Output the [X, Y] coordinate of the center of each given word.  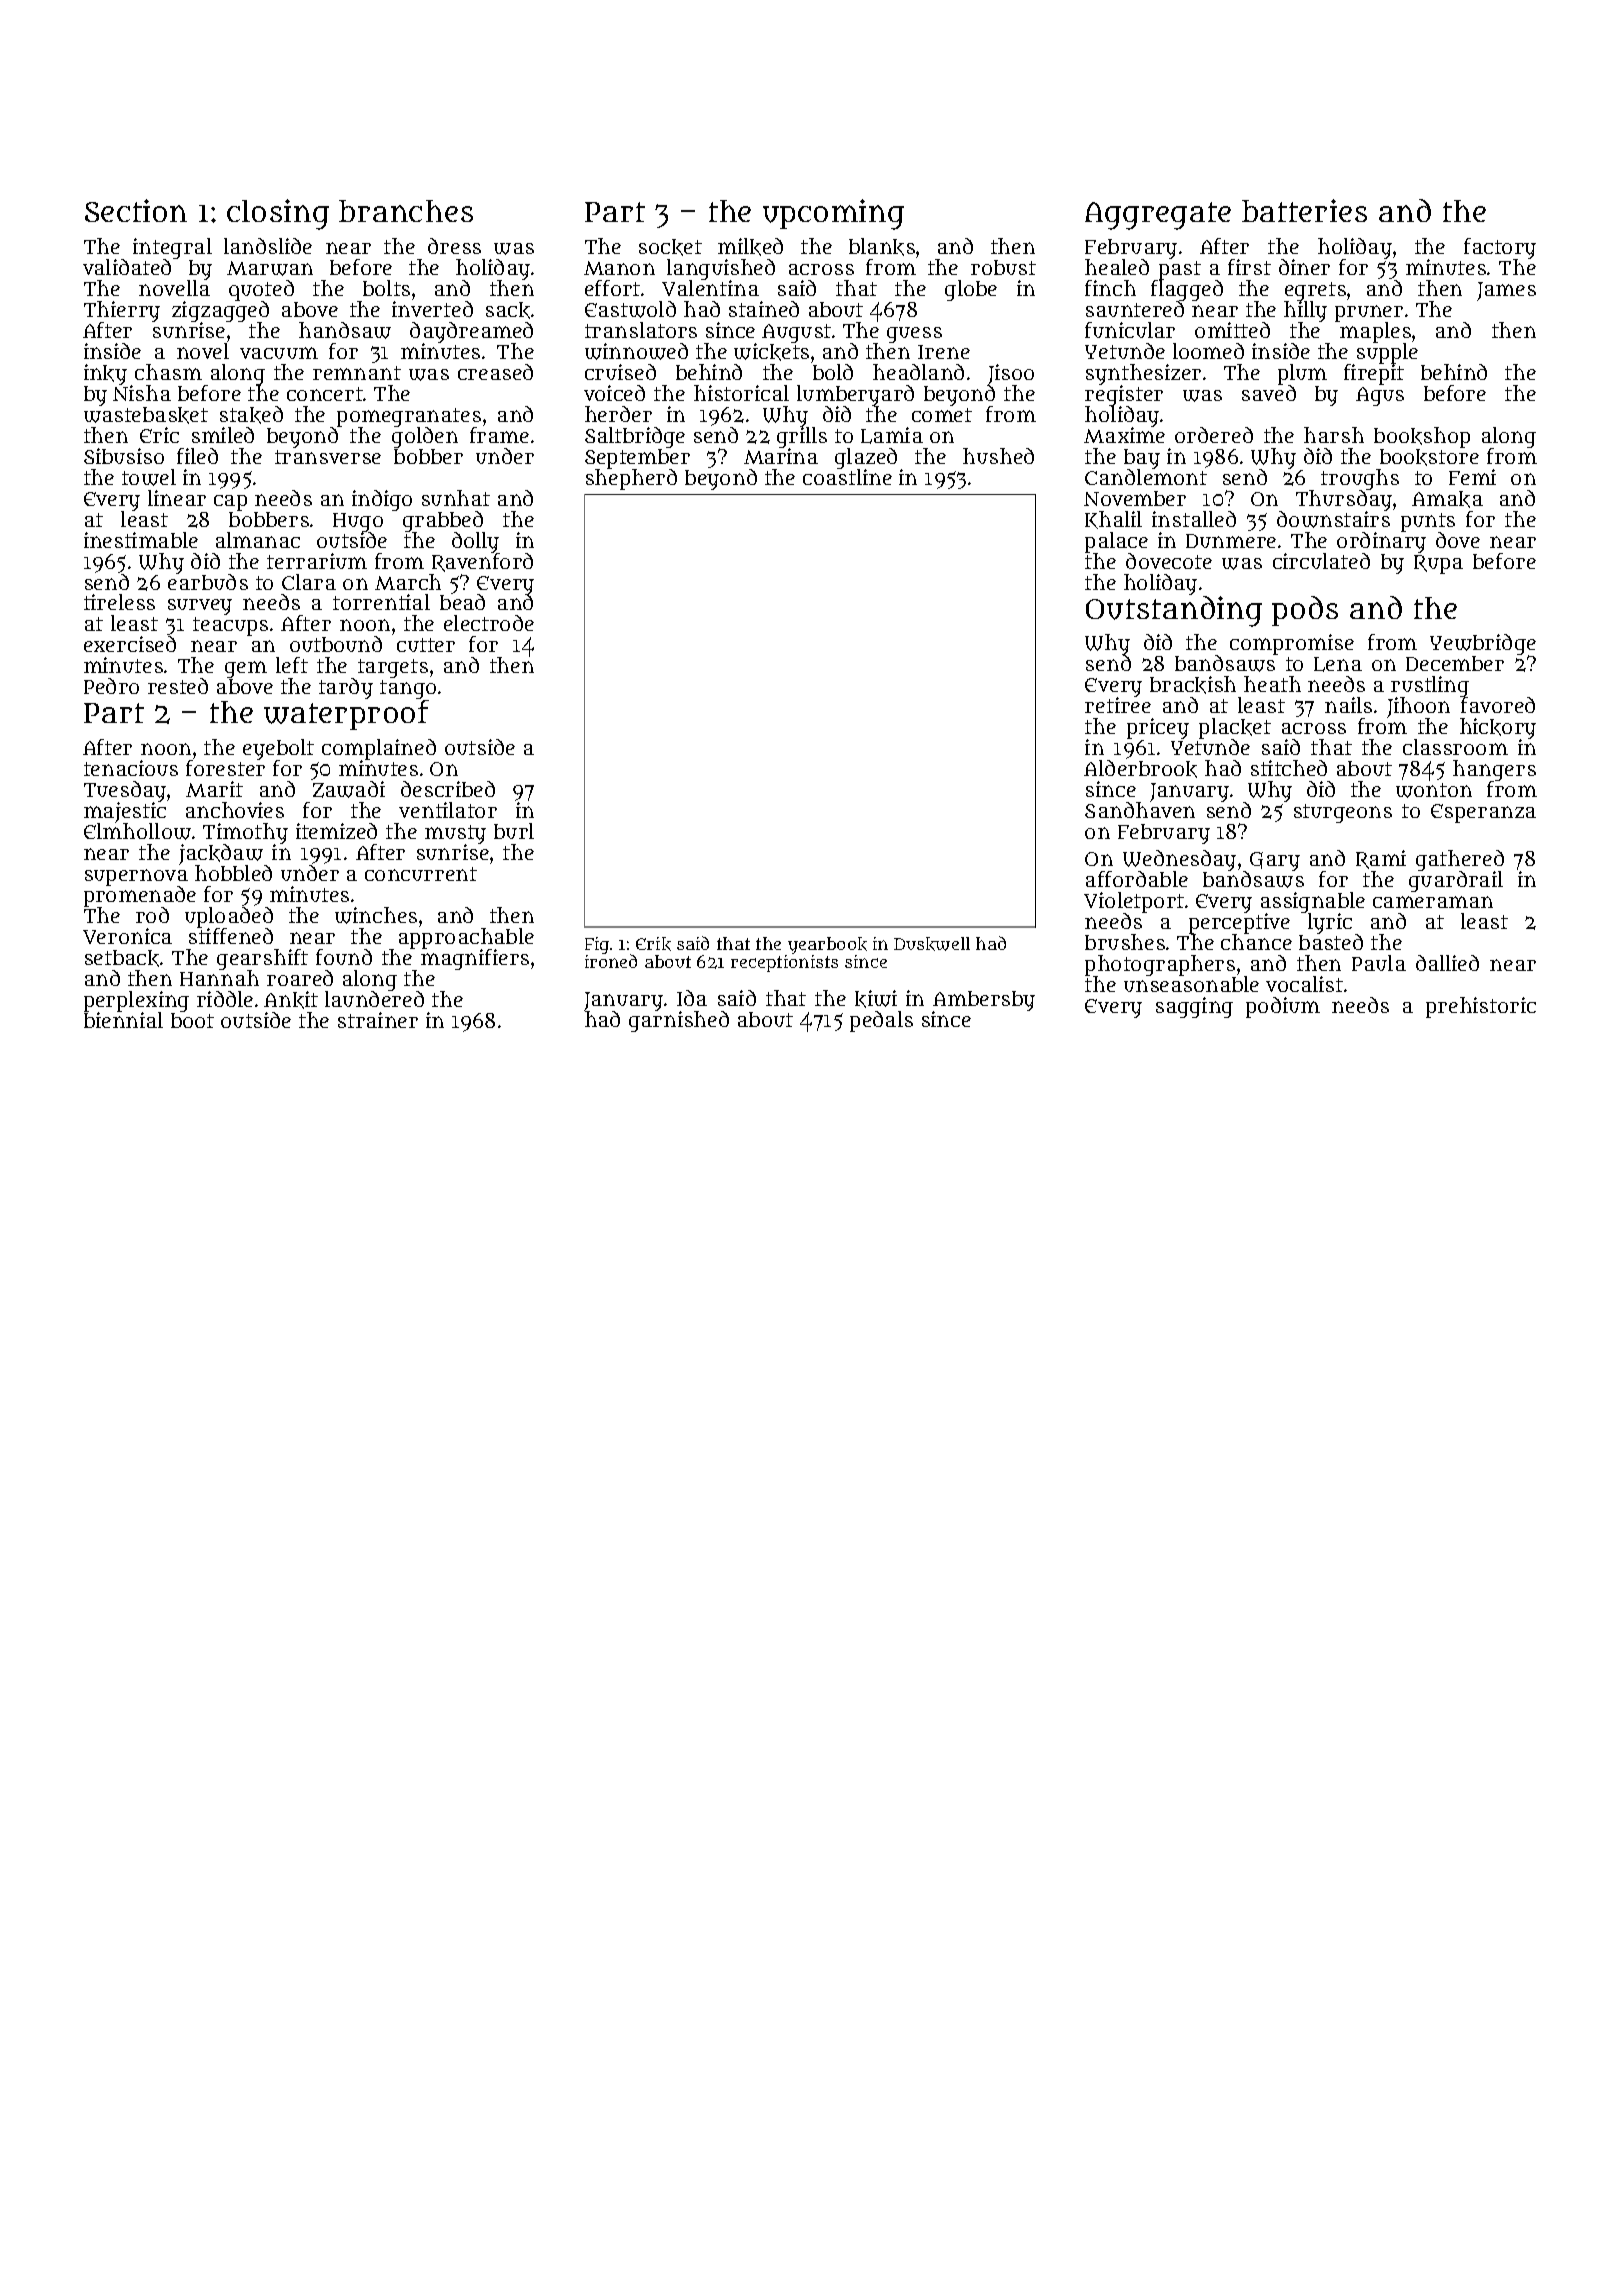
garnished [679, 1022]
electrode [489, 623]
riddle [225, 999]
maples [1375, 333]
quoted [261, 291]
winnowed [636, 351]
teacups [230, 626]
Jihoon [1418, 708]
